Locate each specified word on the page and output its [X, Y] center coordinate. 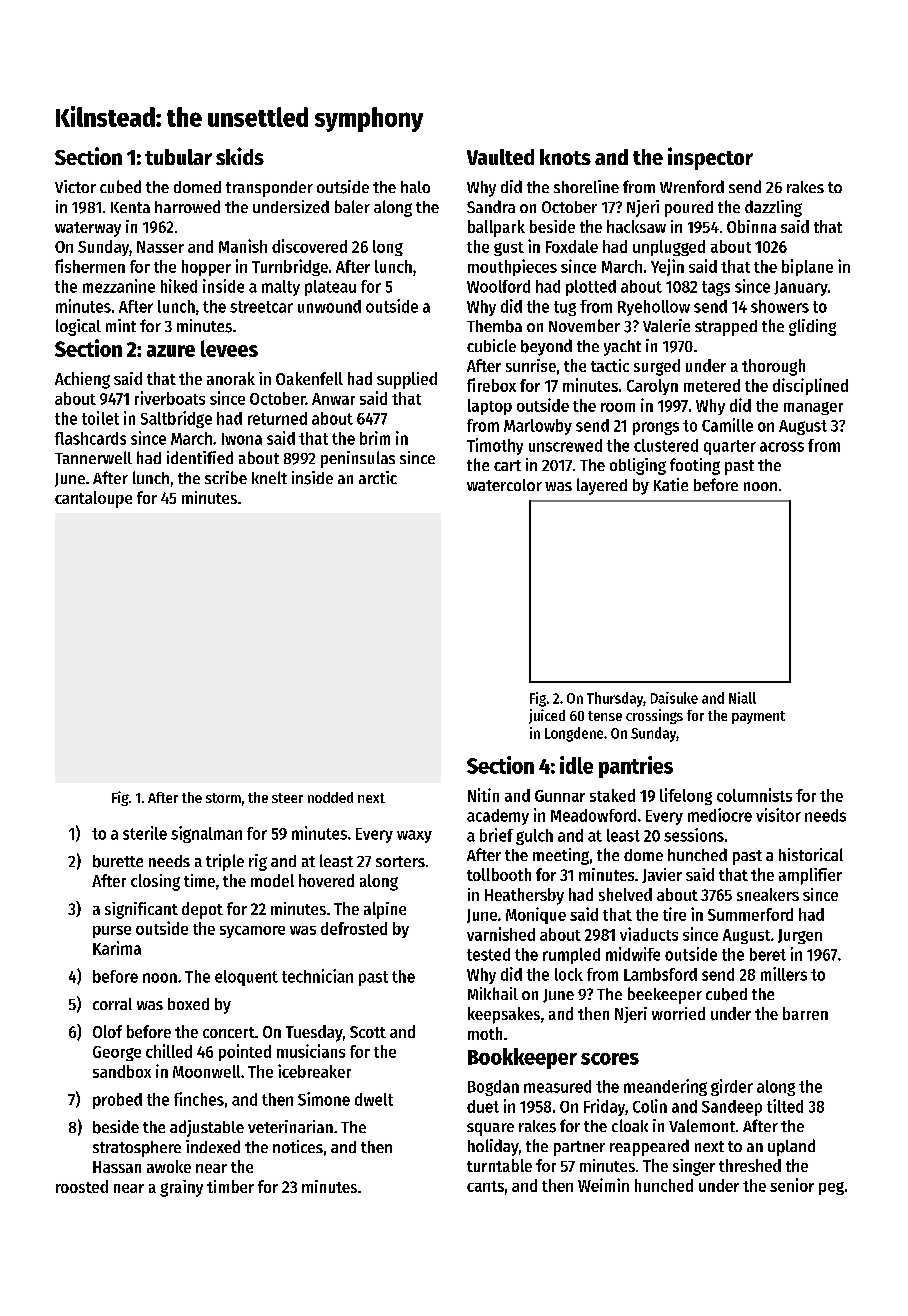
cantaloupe [93, 499]
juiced [547, 716]
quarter [730, 447]
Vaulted [500, 157]
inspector [710, 158]
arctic [378, 477]
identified [200, 457]
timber [230, 1186]
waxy [414, 836]
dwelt [374, 1099]
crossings [654, 716]
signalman [206, 834]
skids [240, 156]
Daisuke [674, 698]
